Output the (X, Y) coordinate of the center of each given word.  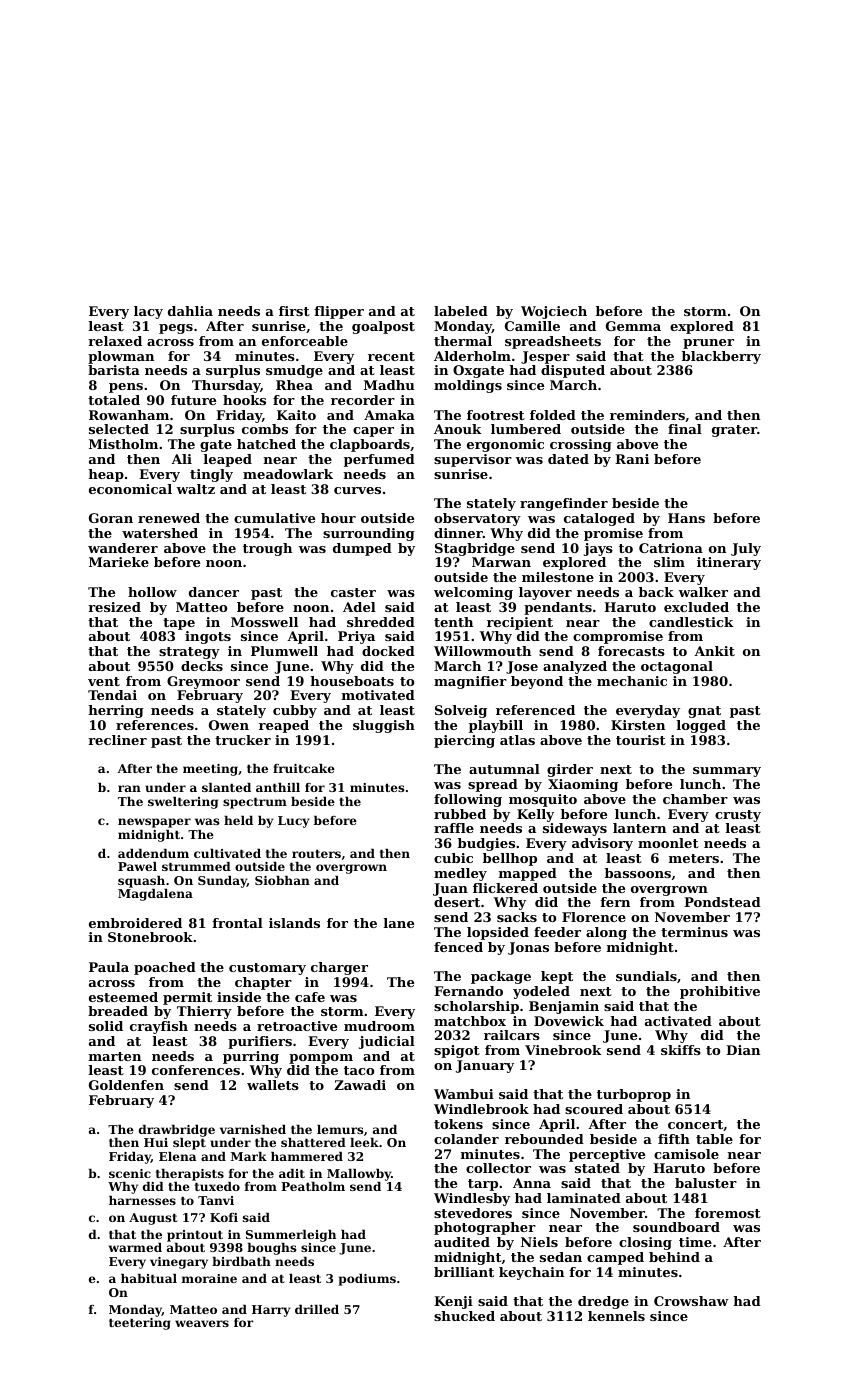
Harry (271, 1311)
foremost (728, 1213)
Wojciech (554, 312)
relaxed (115, 341)
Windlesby (472, 1199)
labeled (461, 311)
